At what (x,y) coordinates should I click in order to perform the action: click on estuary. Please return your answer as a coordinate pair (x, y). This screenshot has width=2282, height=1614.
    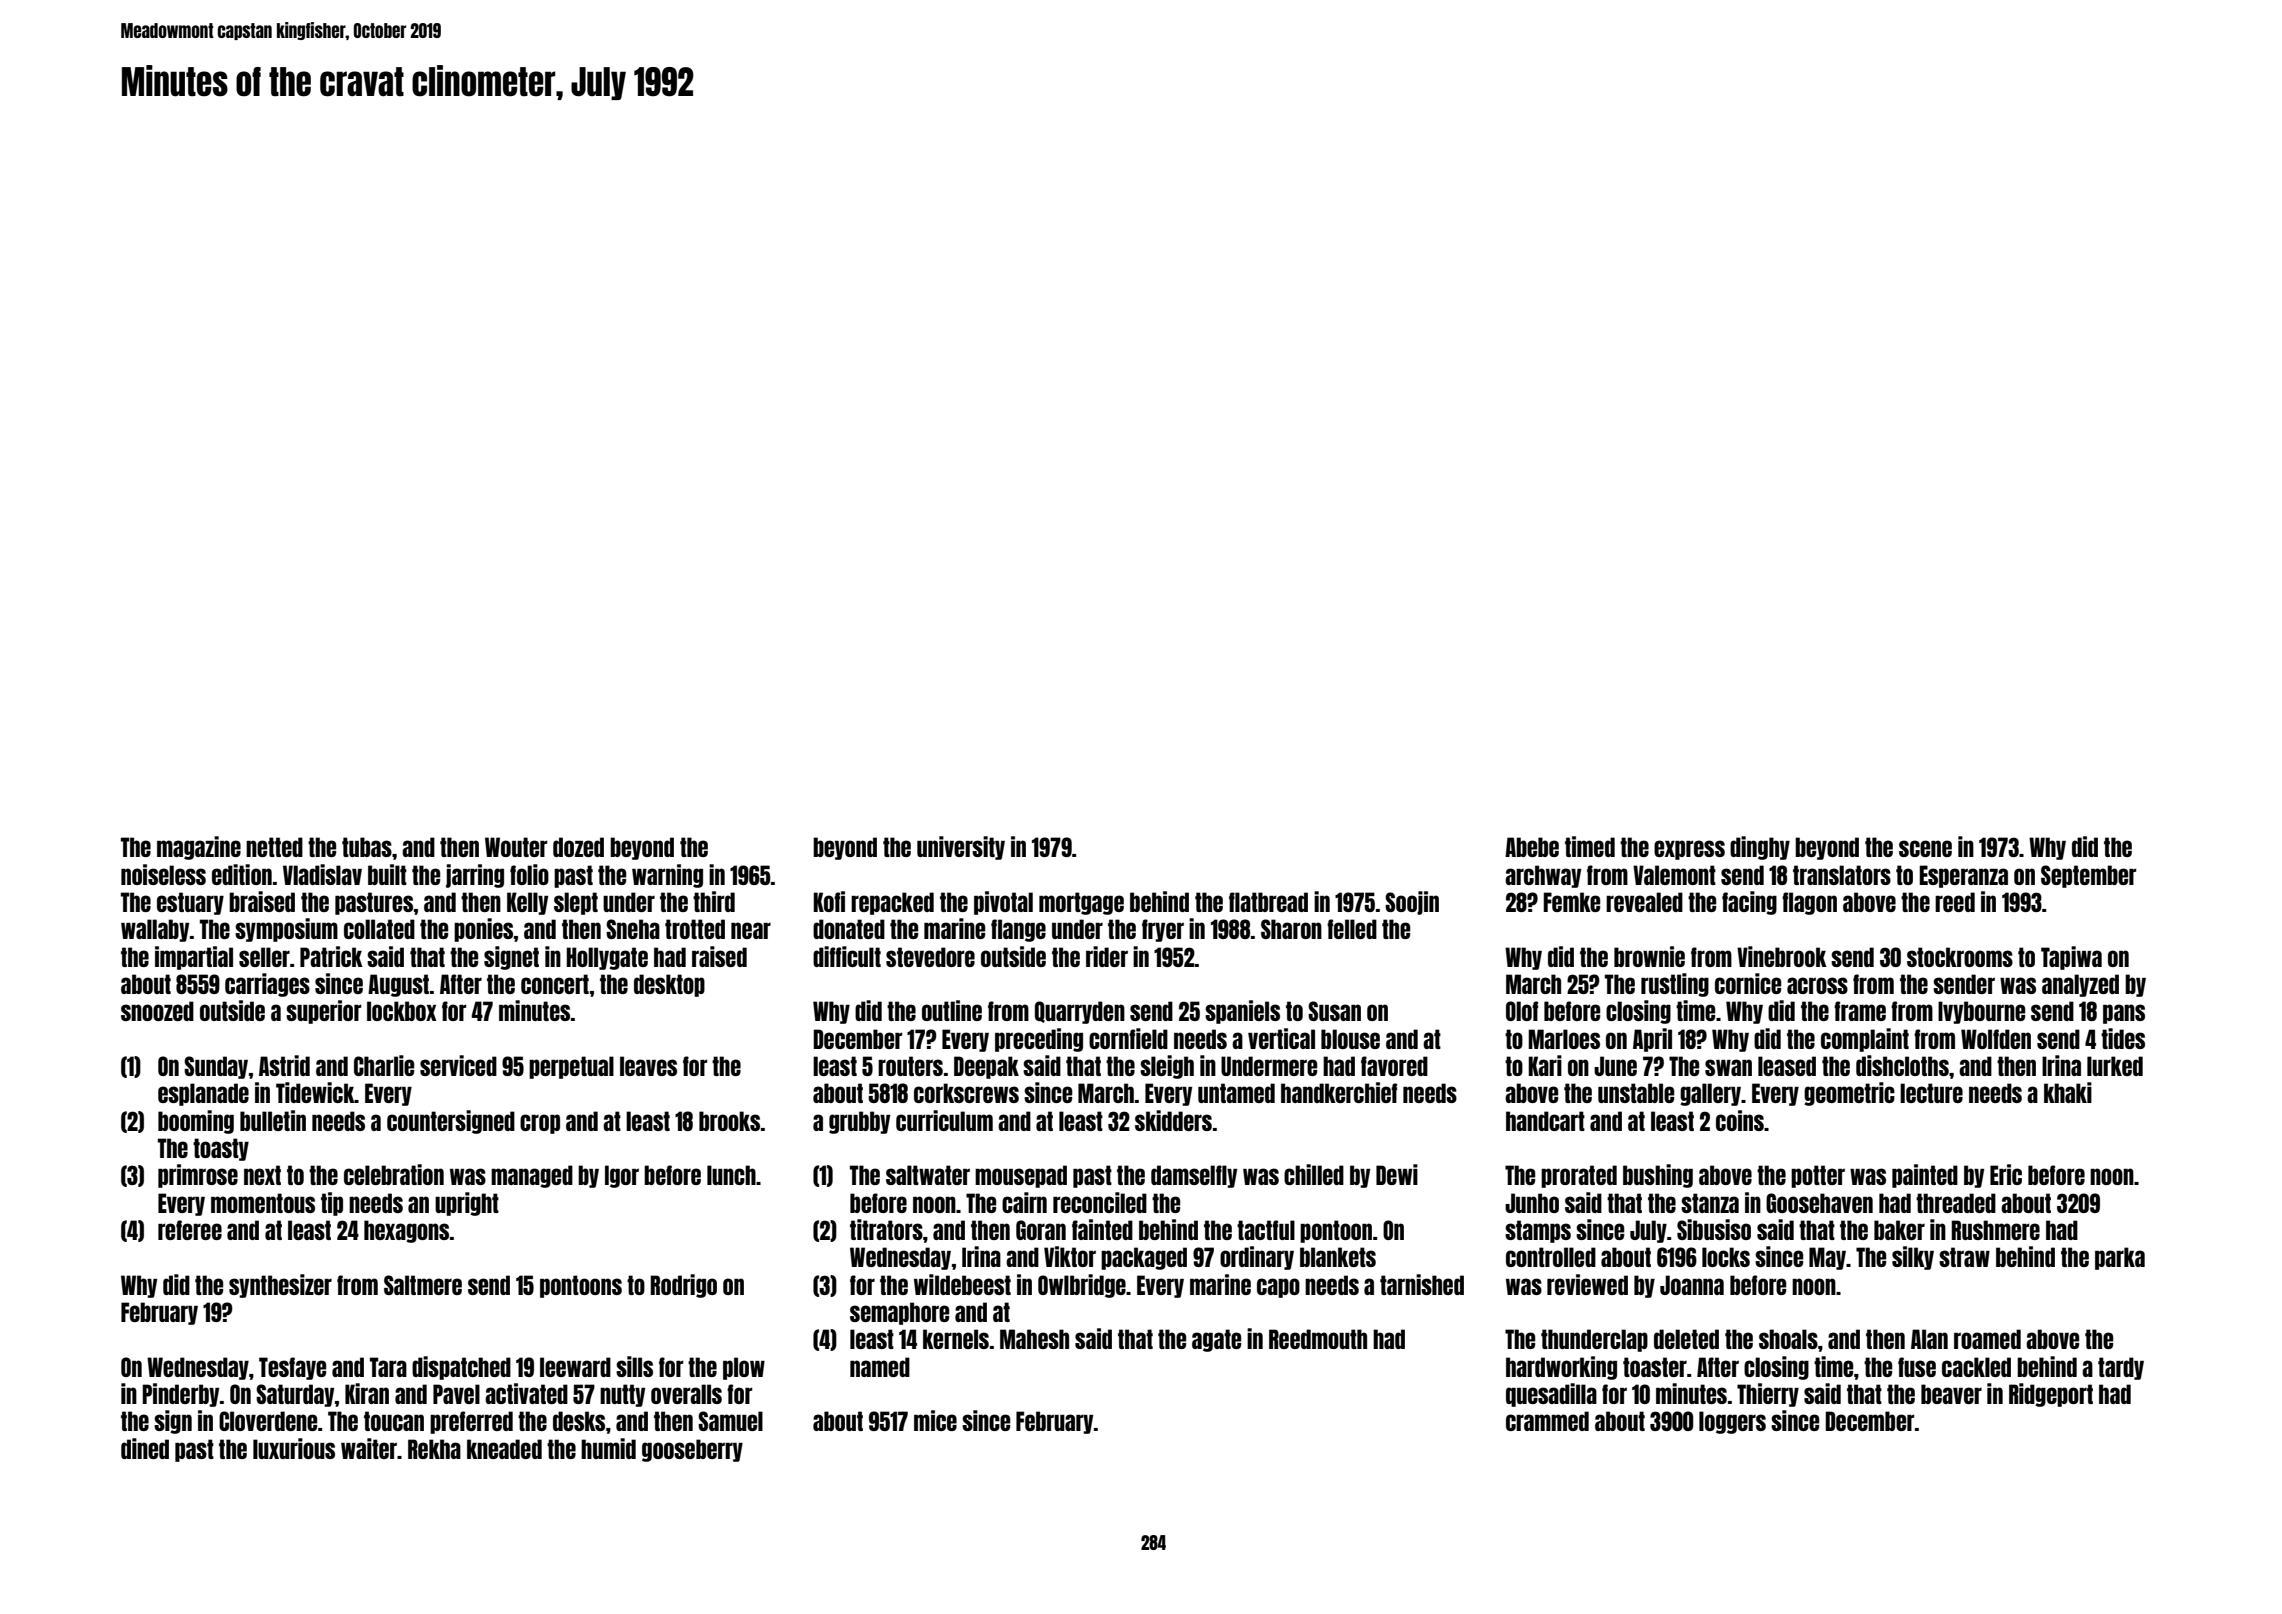
    Looking at the image, I should click on (190, 903).
